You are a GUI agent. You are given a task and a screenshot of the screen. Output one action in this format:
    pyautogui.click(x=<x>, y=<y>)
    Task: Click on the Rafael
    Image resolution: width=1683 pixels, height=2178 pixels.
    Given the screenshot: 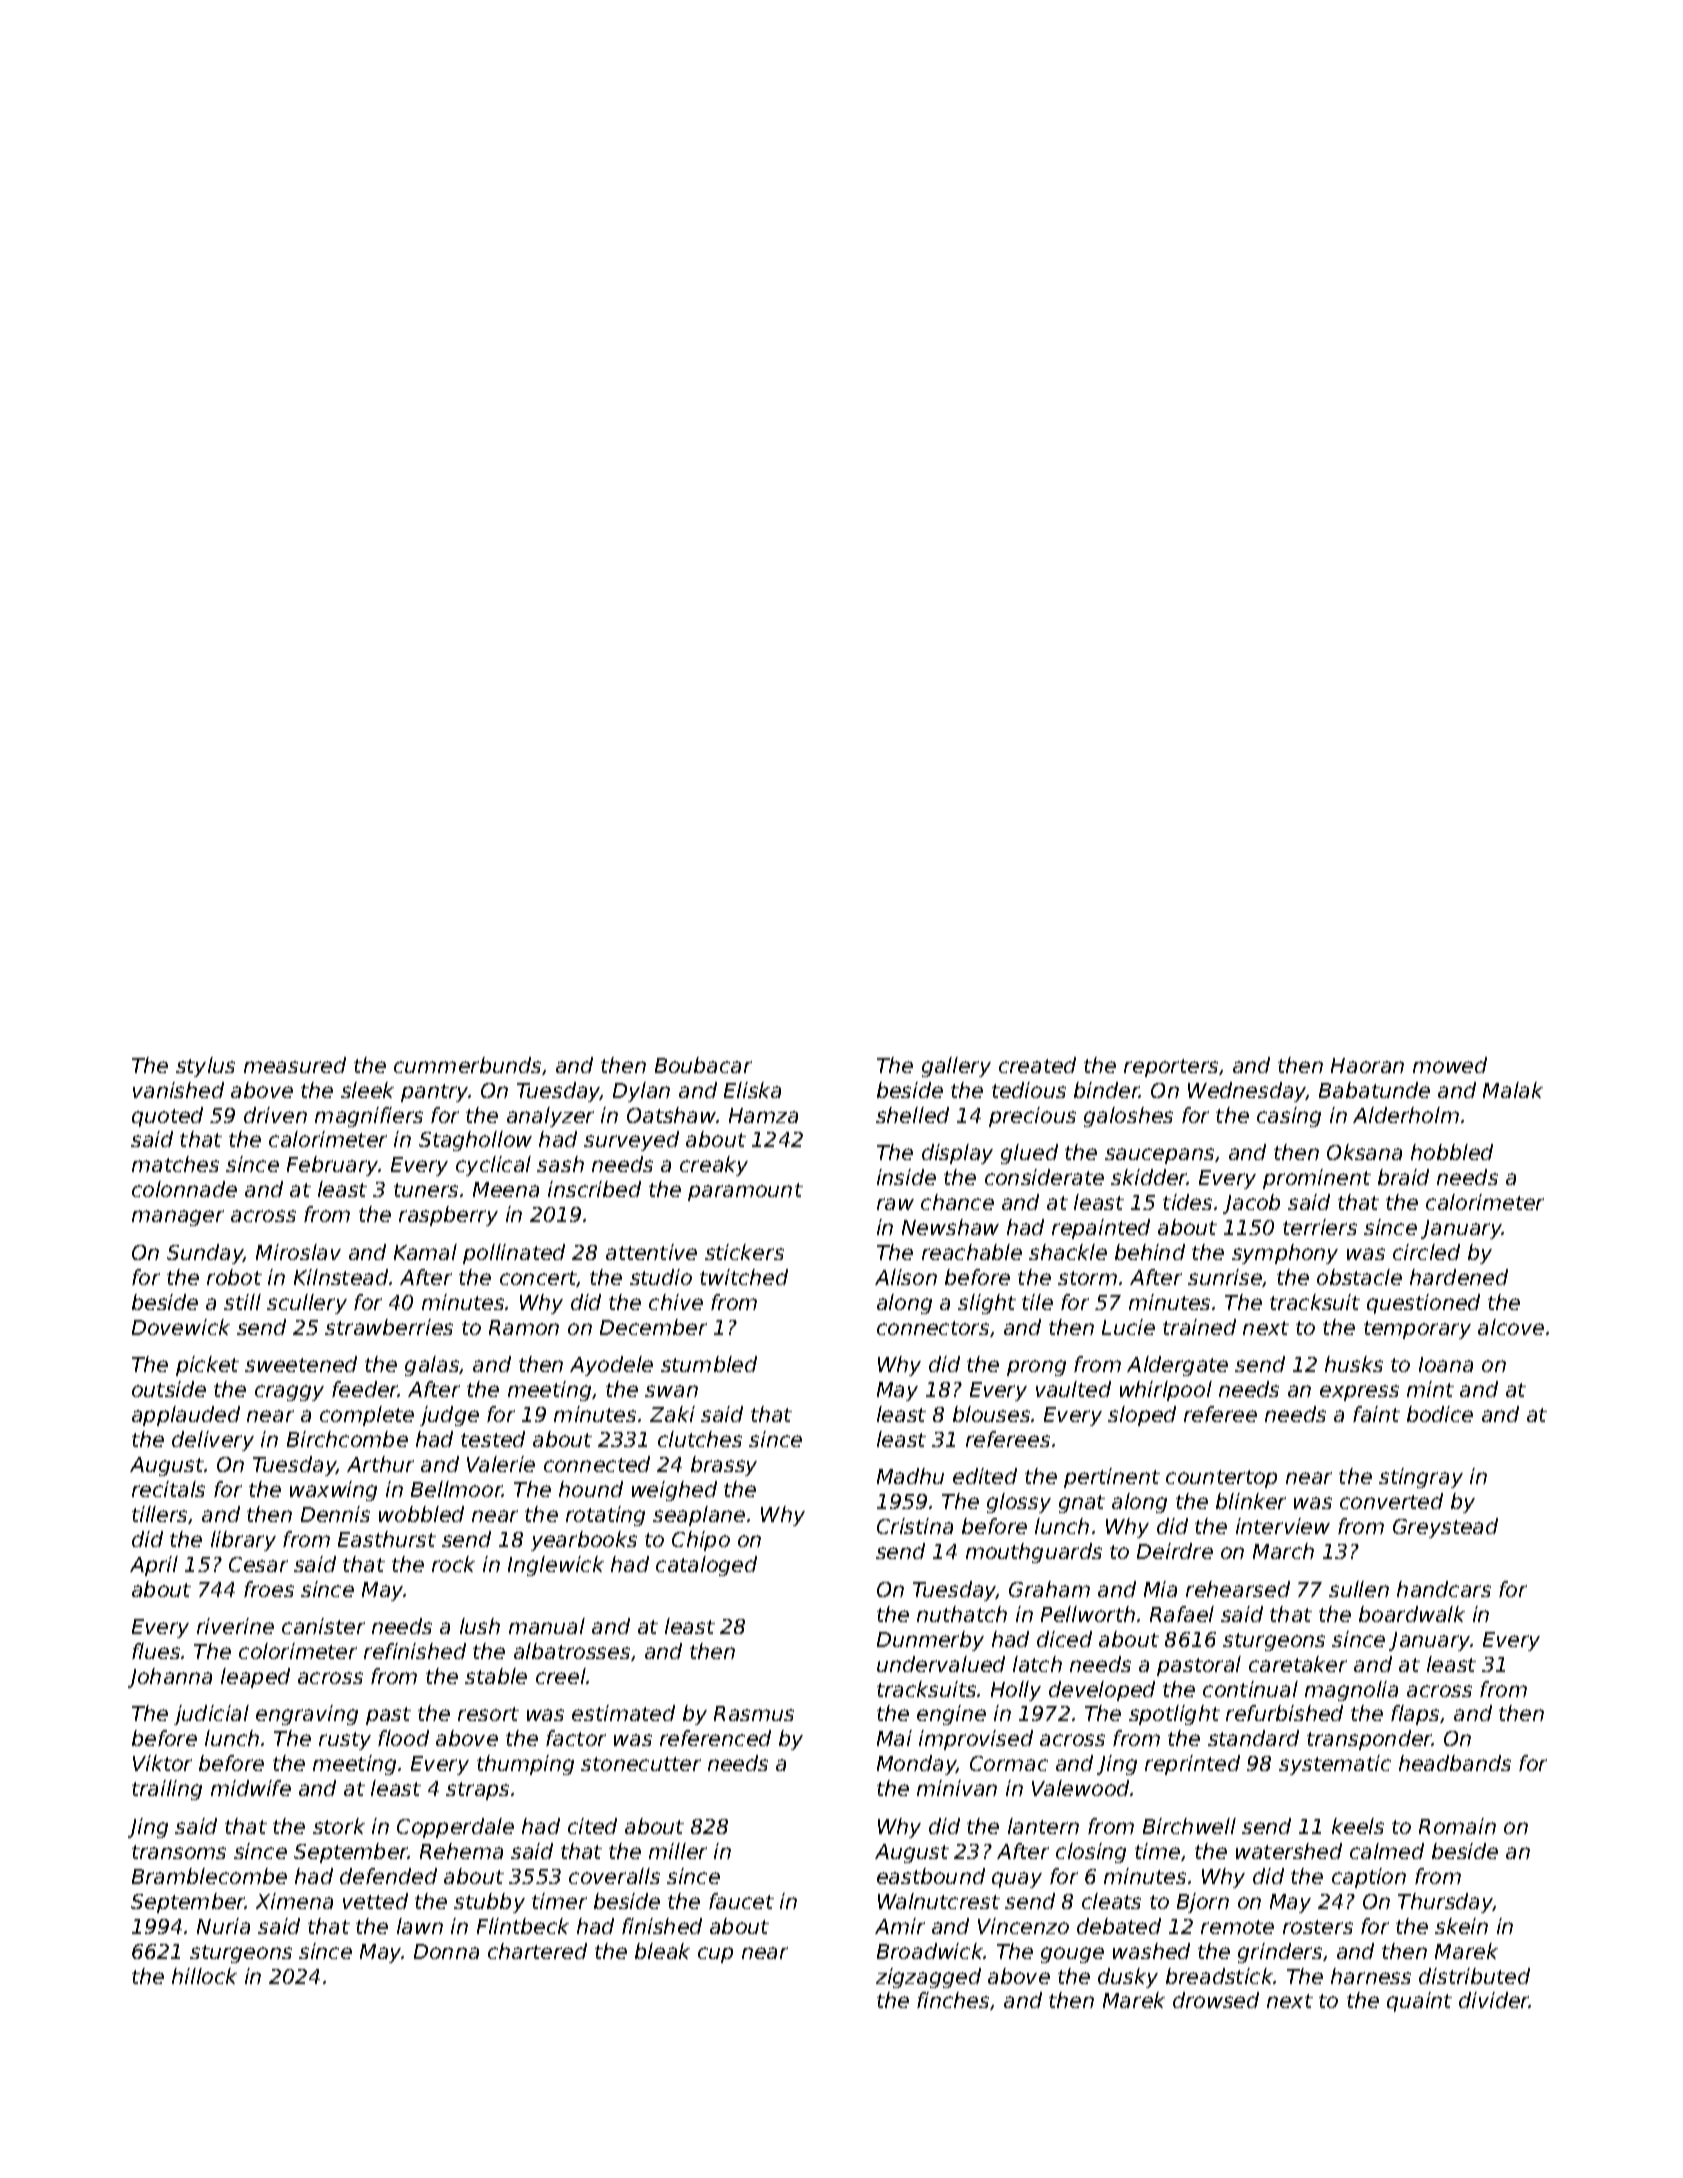 What is the action you would take?
    pyautogui.click(x=1182, y=1614)
